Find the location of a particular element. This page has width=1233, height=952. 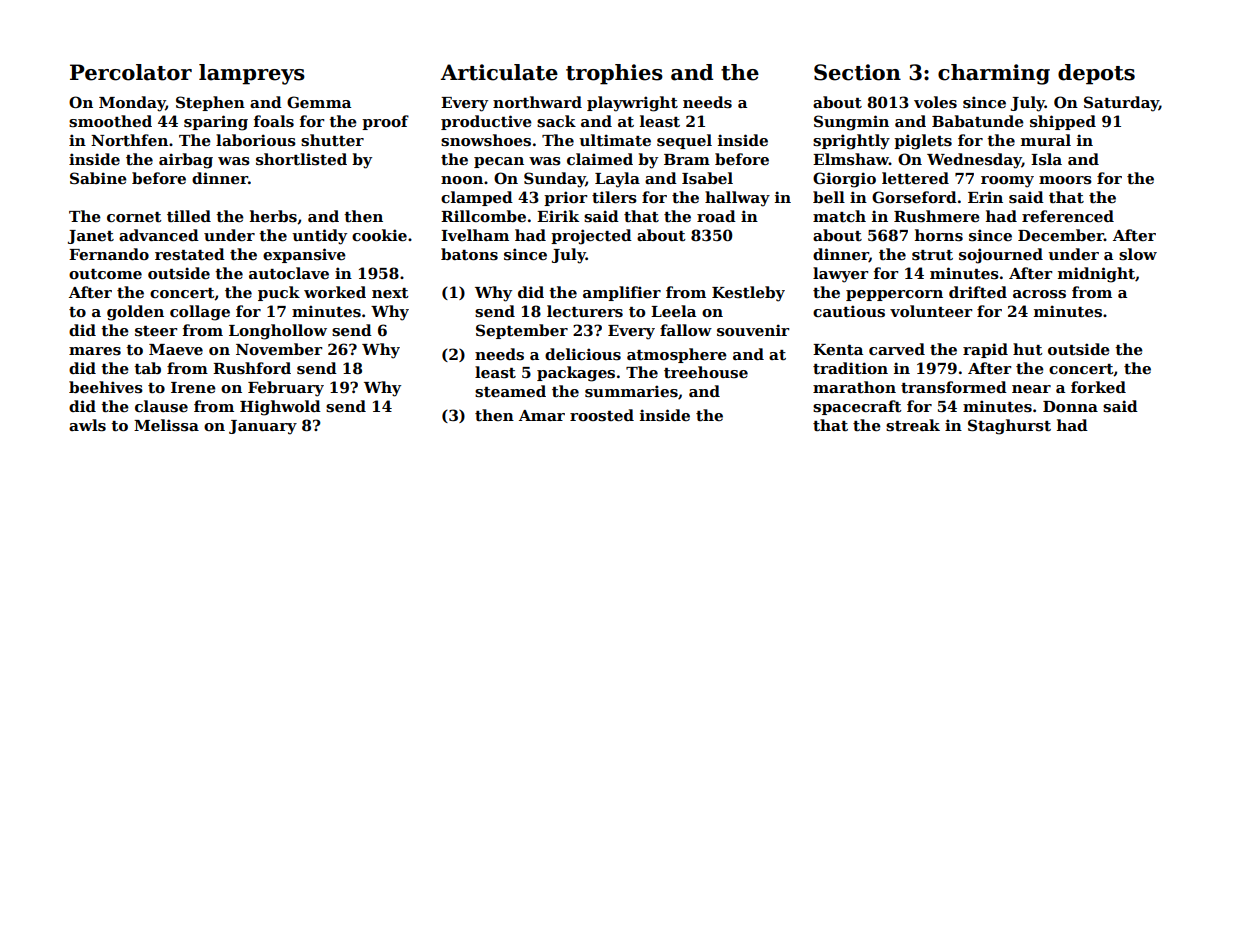

cautious is located at coordinates (849, 311).
